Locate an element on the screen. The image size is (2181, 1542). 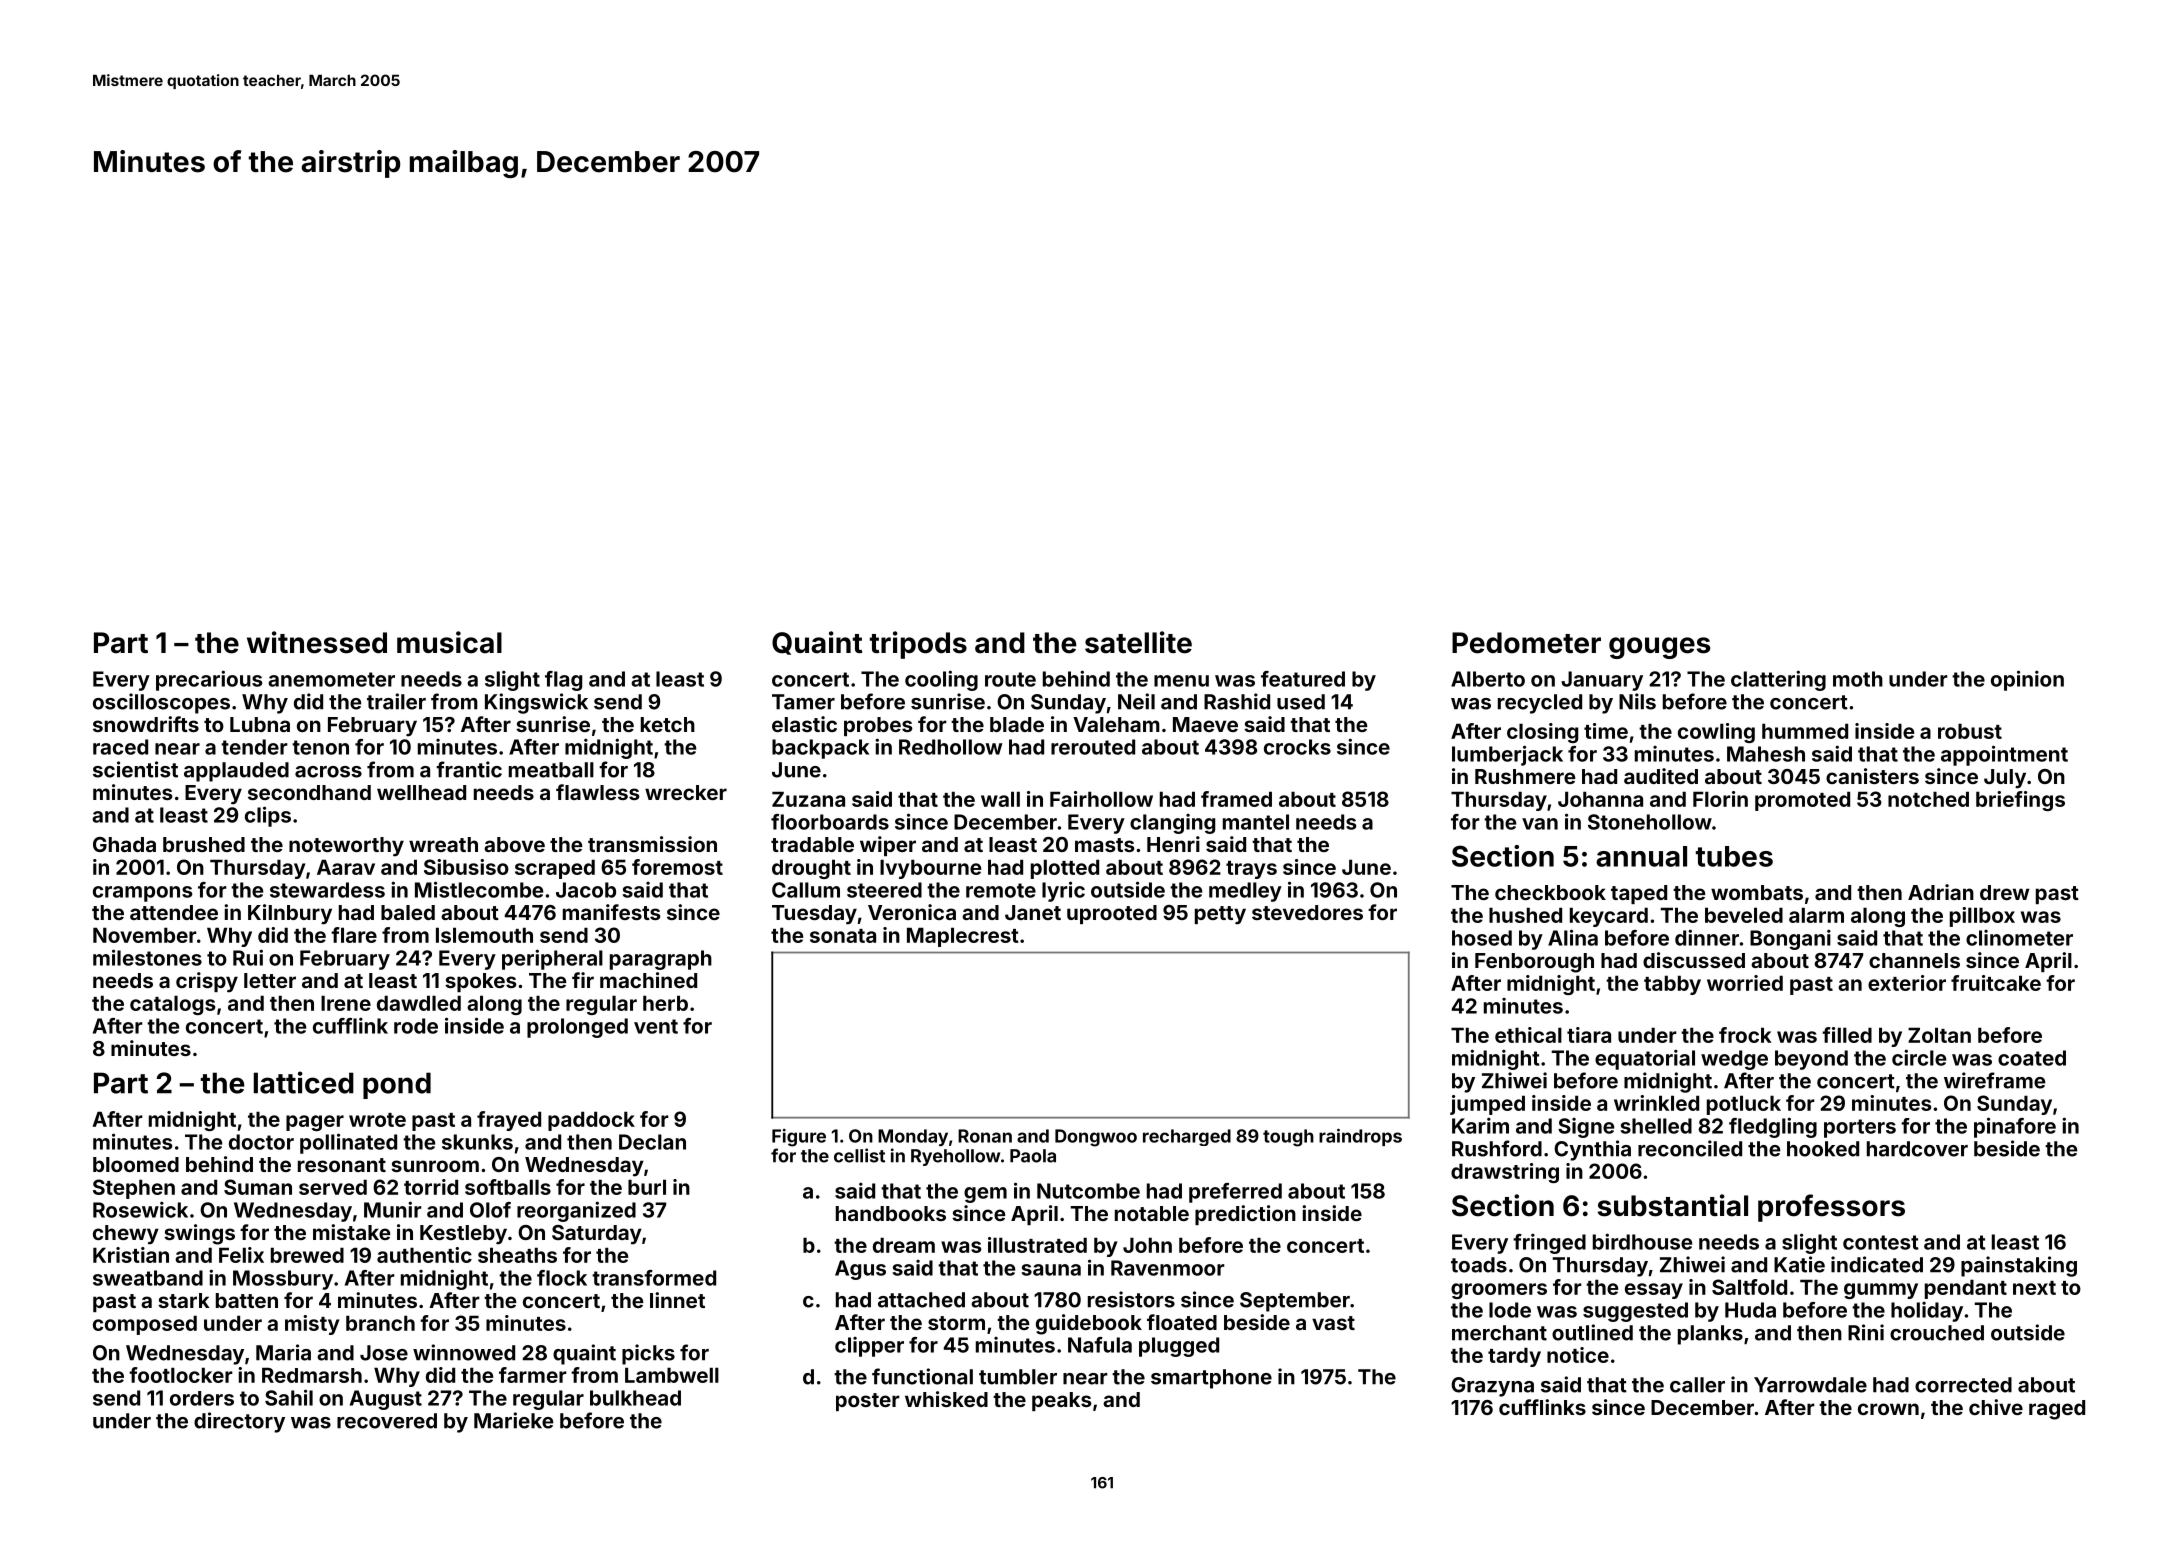
frayed is located at coordinates (509, 1121).
